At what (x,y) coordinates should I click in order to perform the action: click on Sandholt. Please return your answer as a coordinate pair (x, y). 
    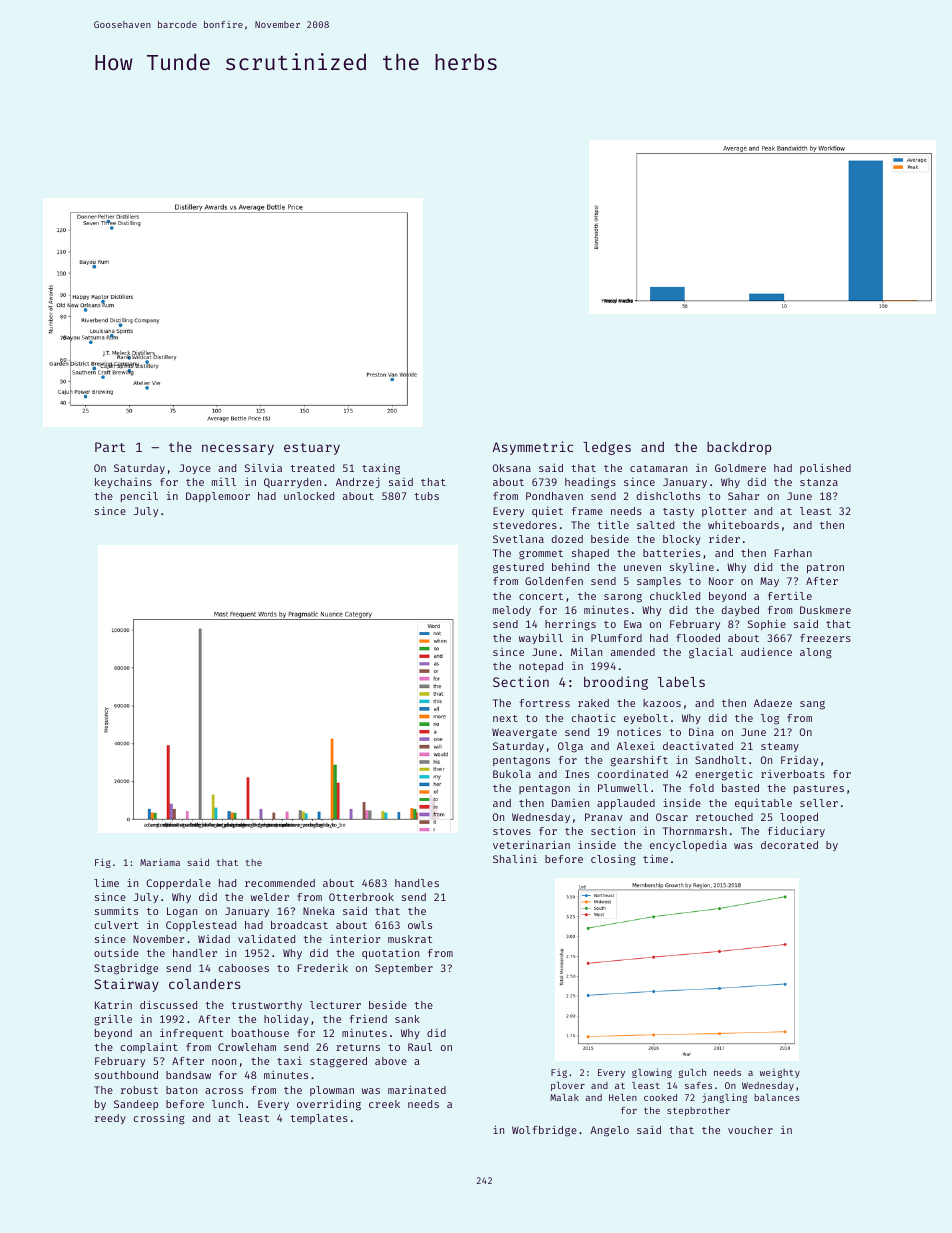
    Looking at the image, I should click on (720, 760).
